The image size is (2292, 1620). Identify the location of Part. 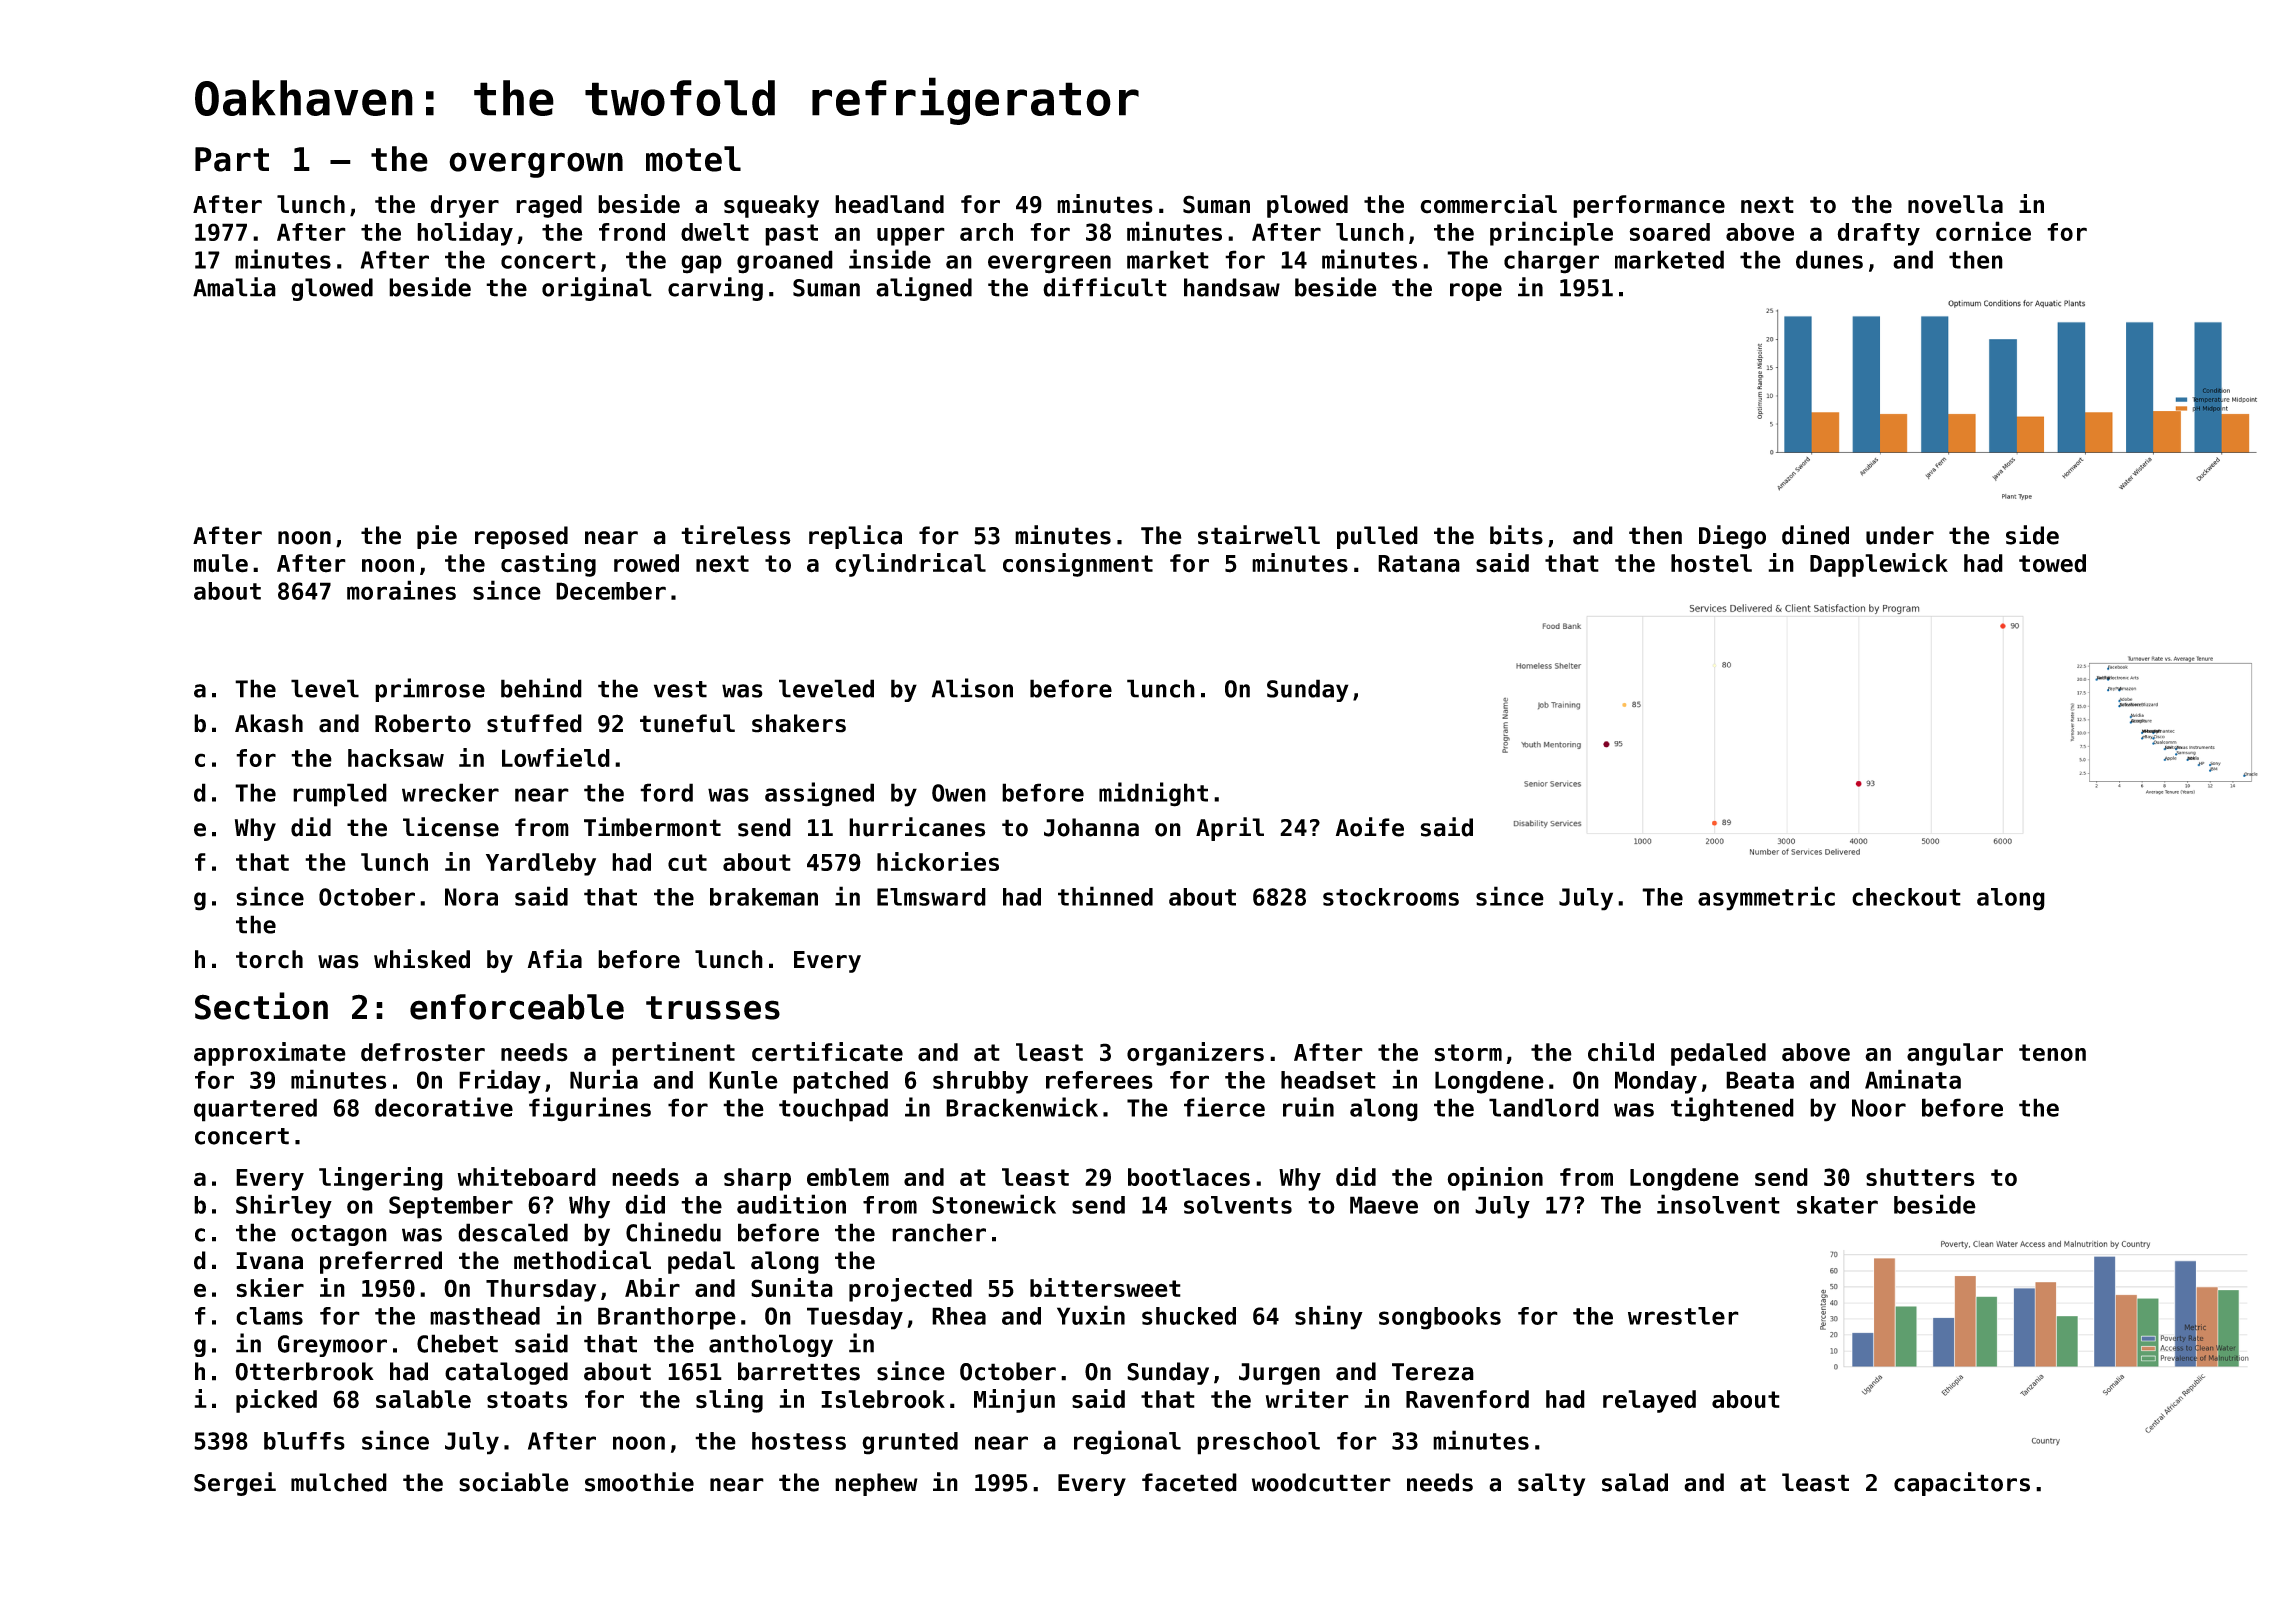
(232, 159).
